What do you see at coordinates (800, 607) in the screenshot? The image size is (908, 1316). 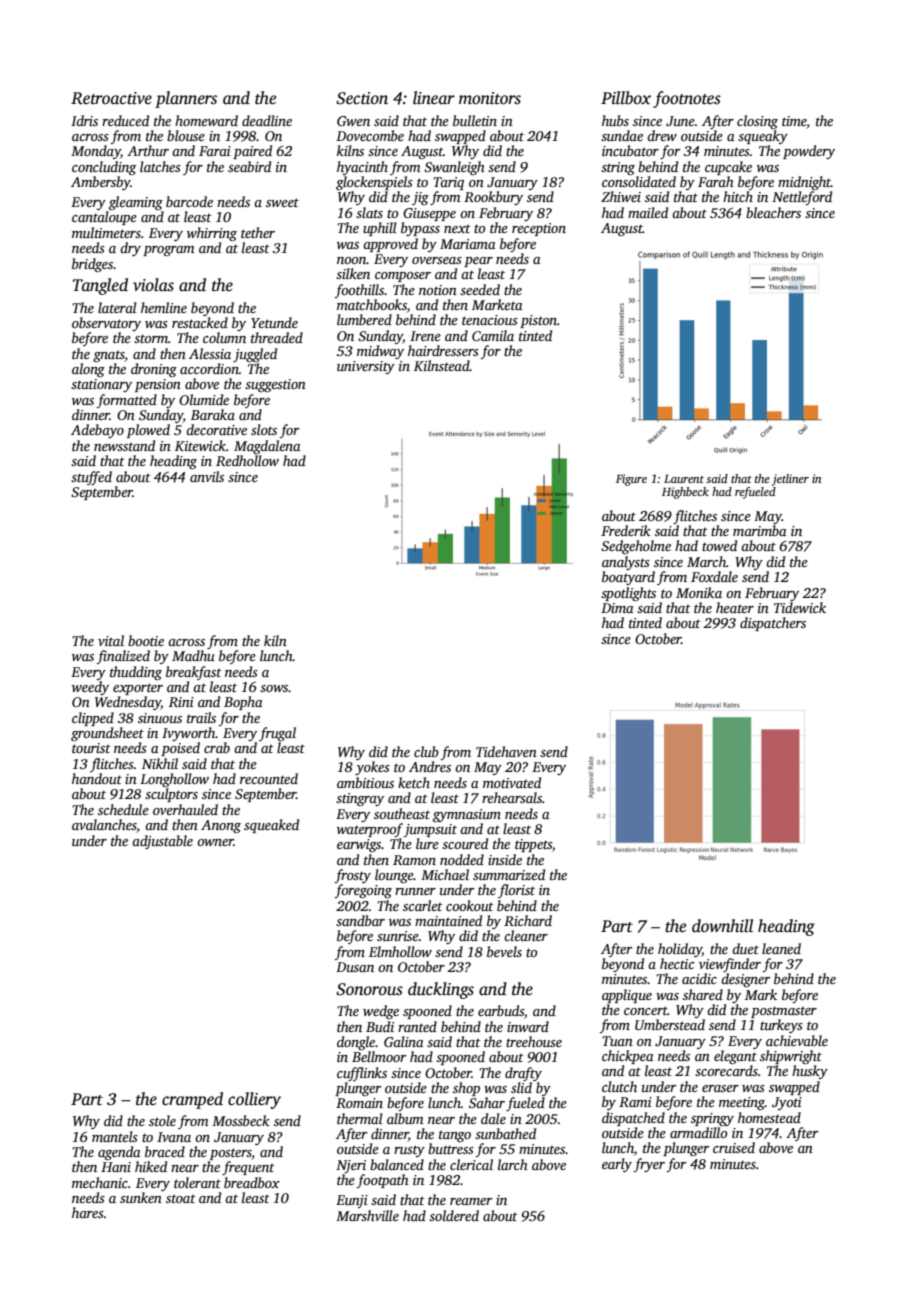 I see `Tidewick` at bounding box center [800, 607].
